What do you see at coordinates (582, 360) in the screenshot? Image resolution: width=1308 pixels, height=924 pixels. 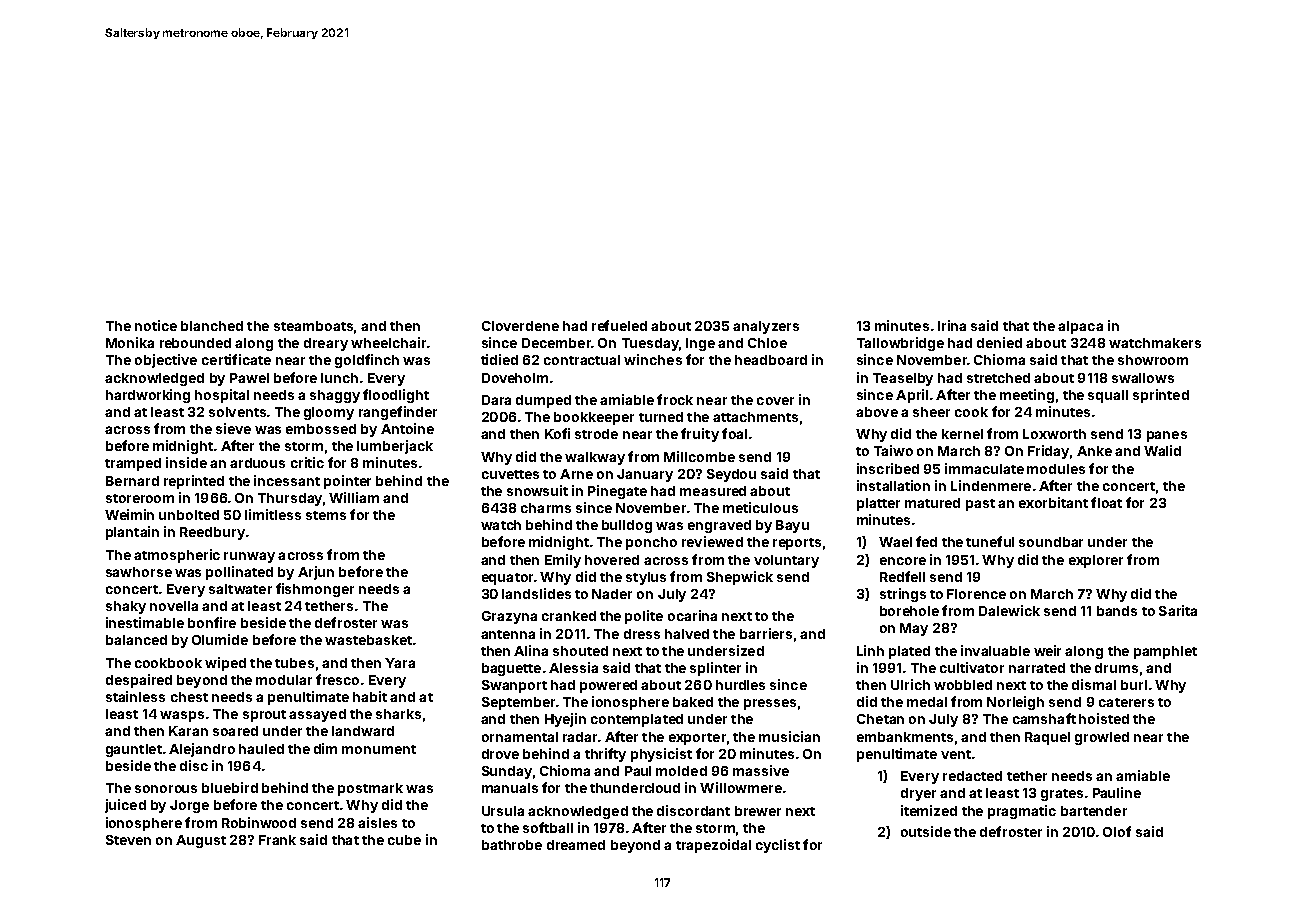 I see `contractual` at bounding box center [582, 360].
